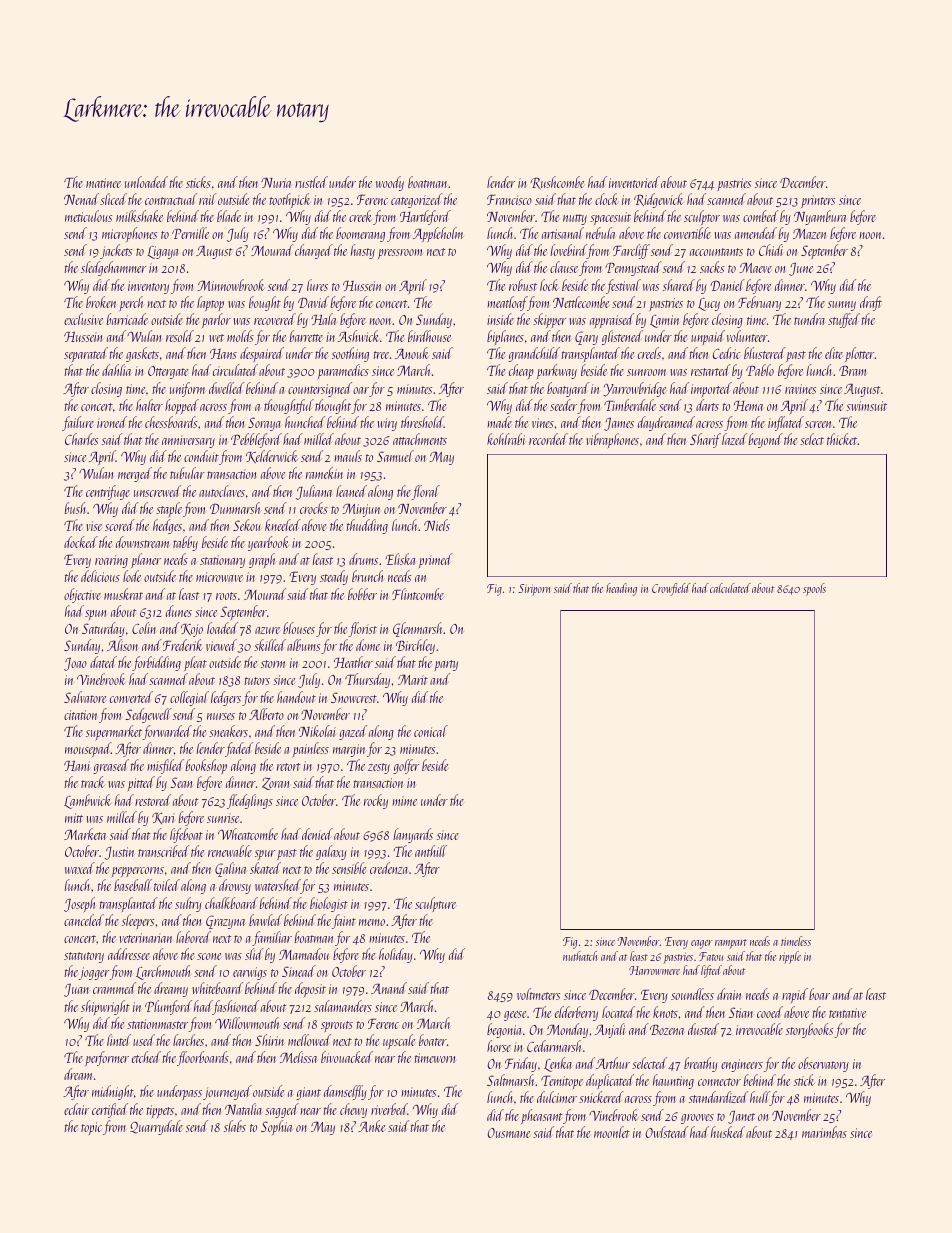 Image resolution: width=952 pixels, height=1233 pixels. What do you see at coordinates (671, 589) in the screenshot?
I see `Crowfield` at bounding box center [671, 589].
